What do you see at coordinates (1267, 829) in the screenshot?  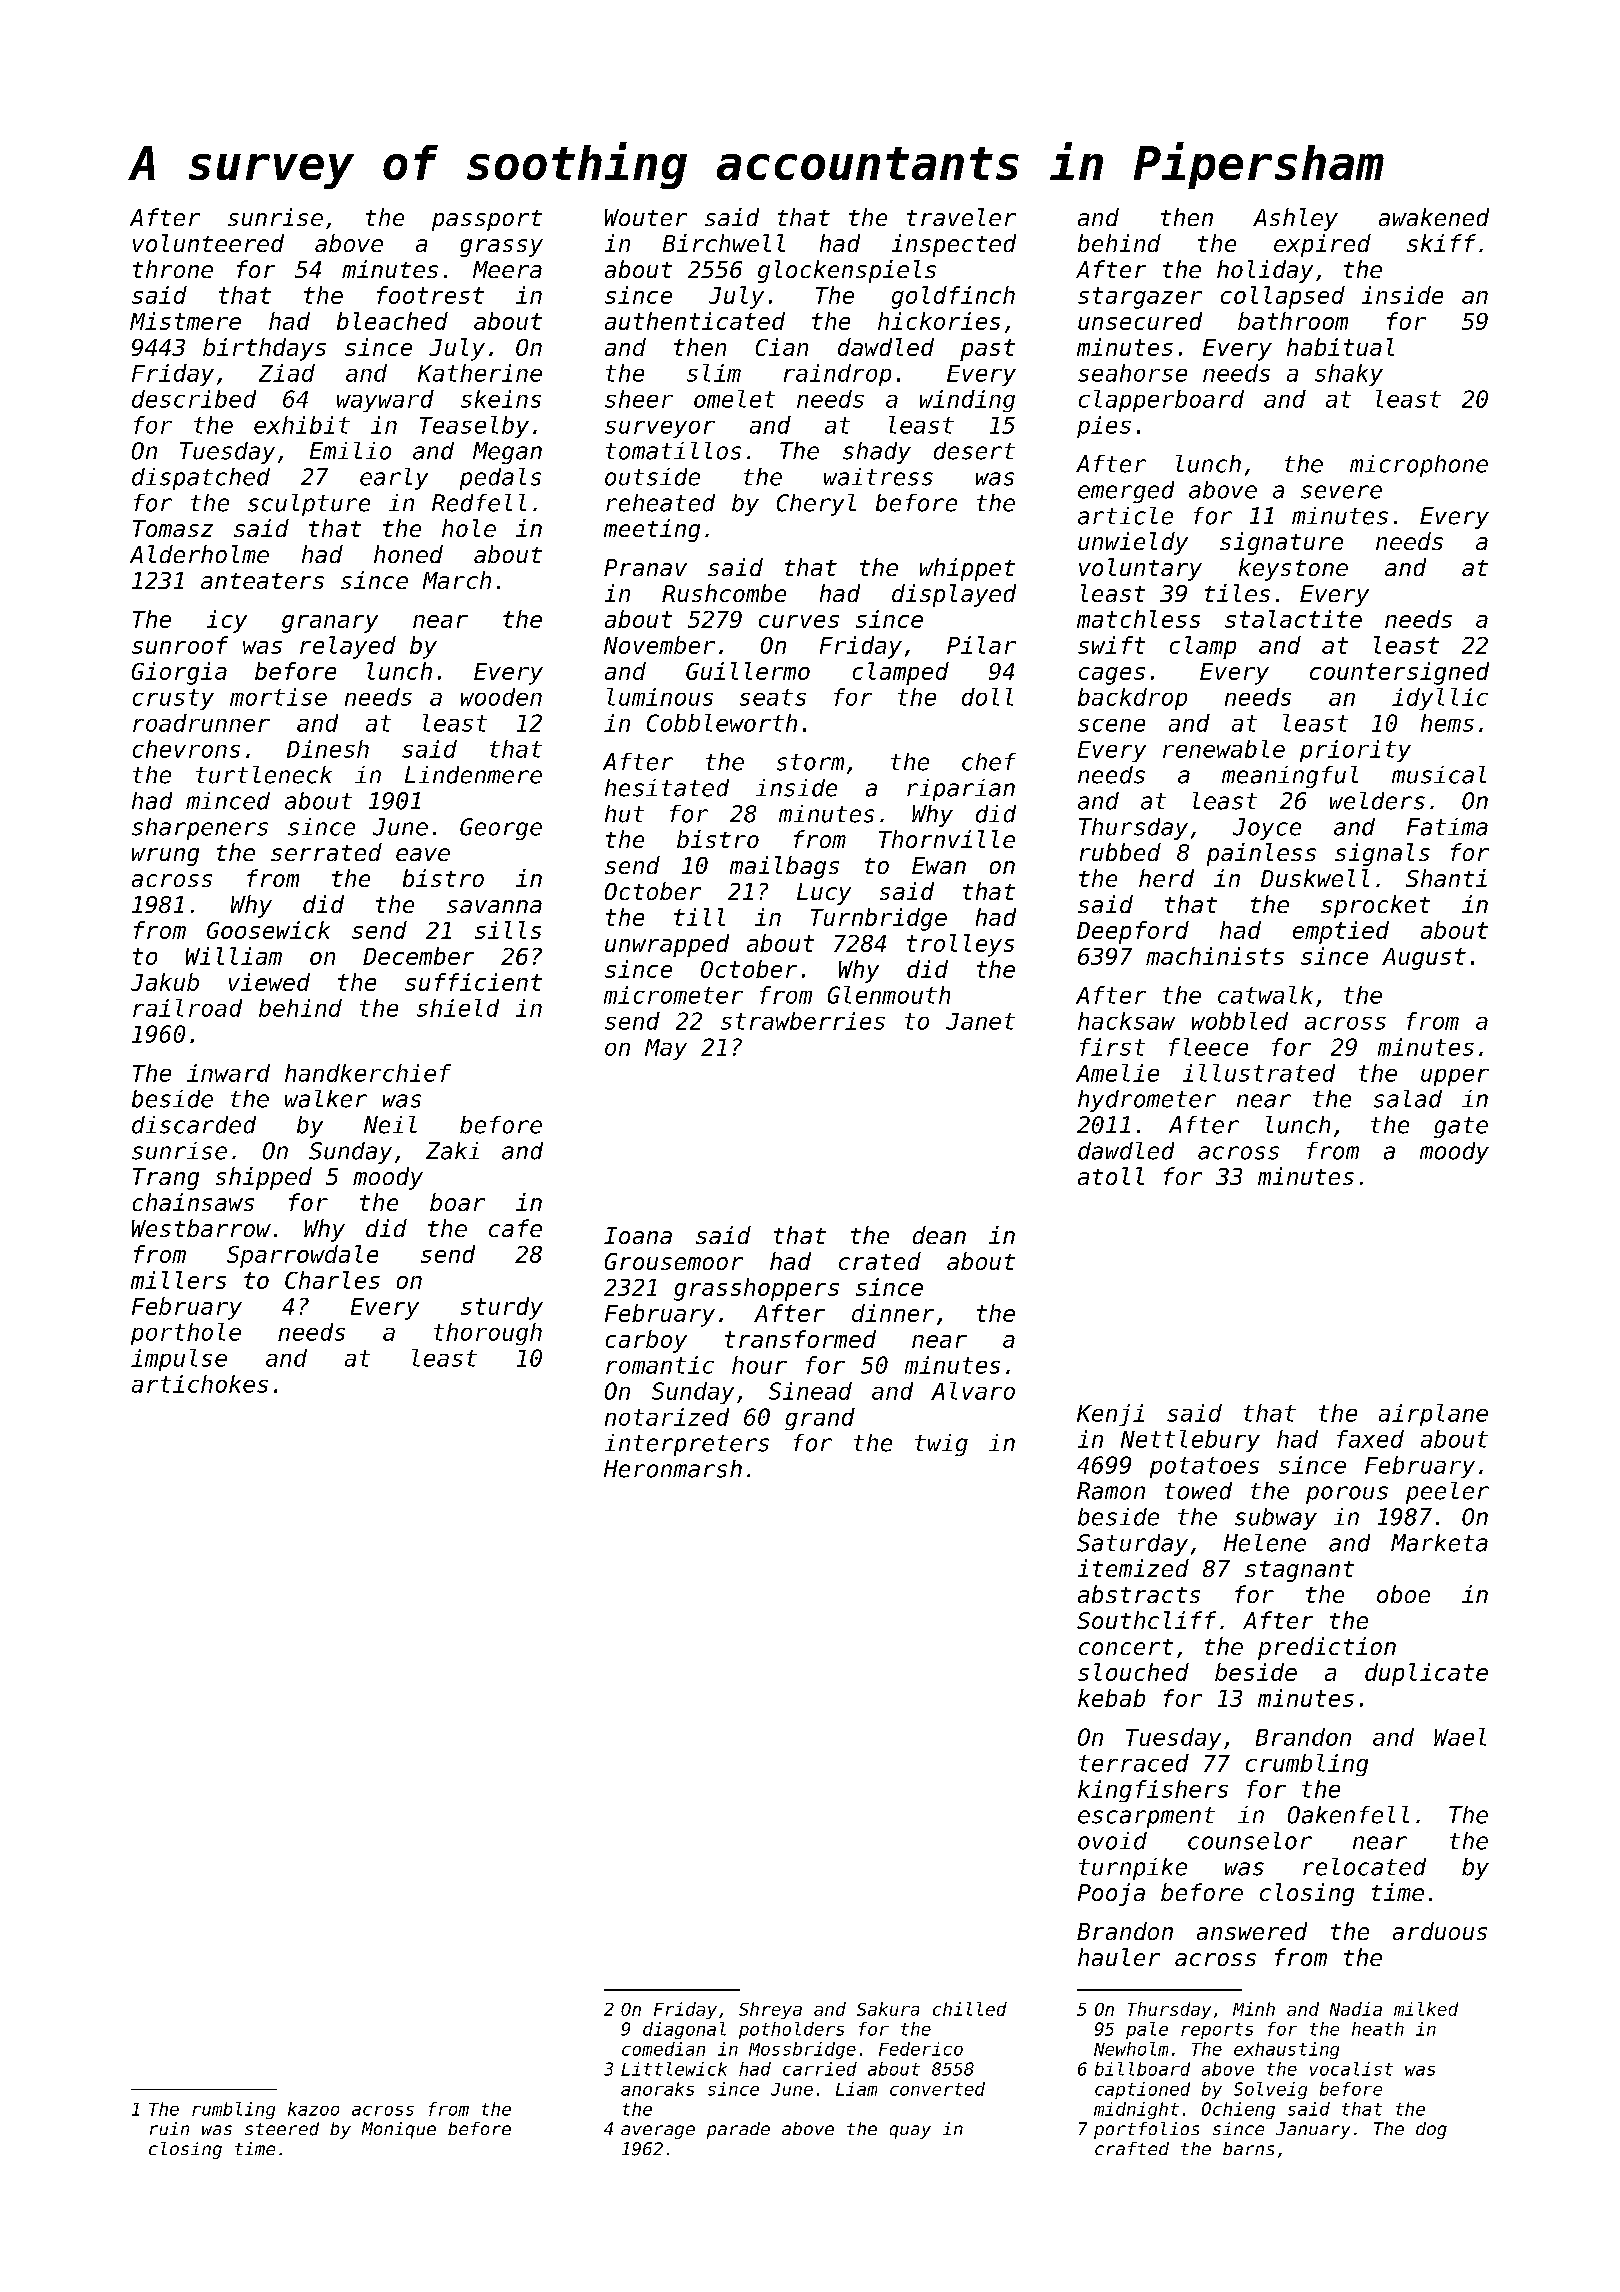 I see `Joyce` at bounding box center [1267, 829].
